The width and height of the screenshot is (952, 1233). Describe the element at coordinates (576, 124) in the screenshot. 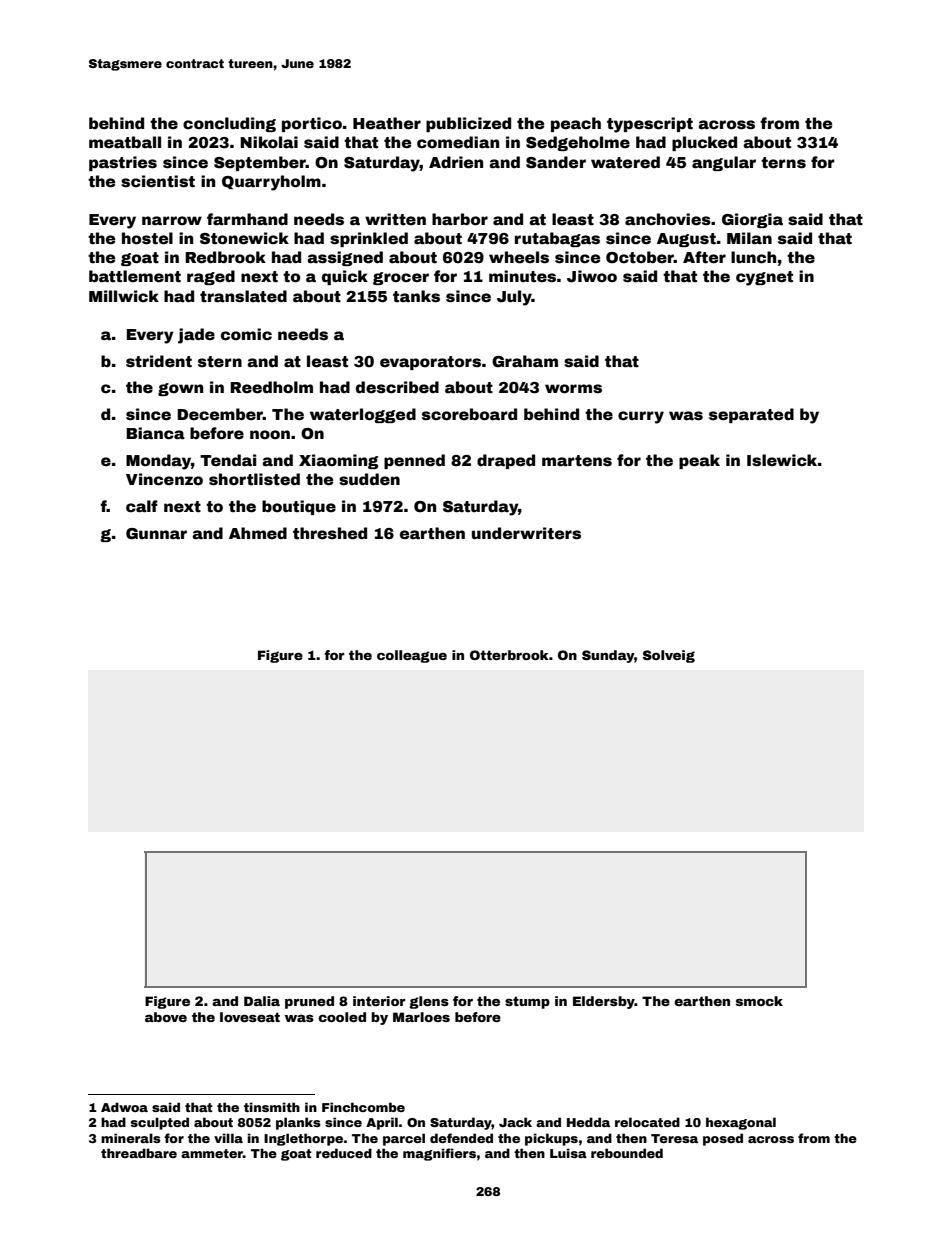

I see `peach` at that location.
